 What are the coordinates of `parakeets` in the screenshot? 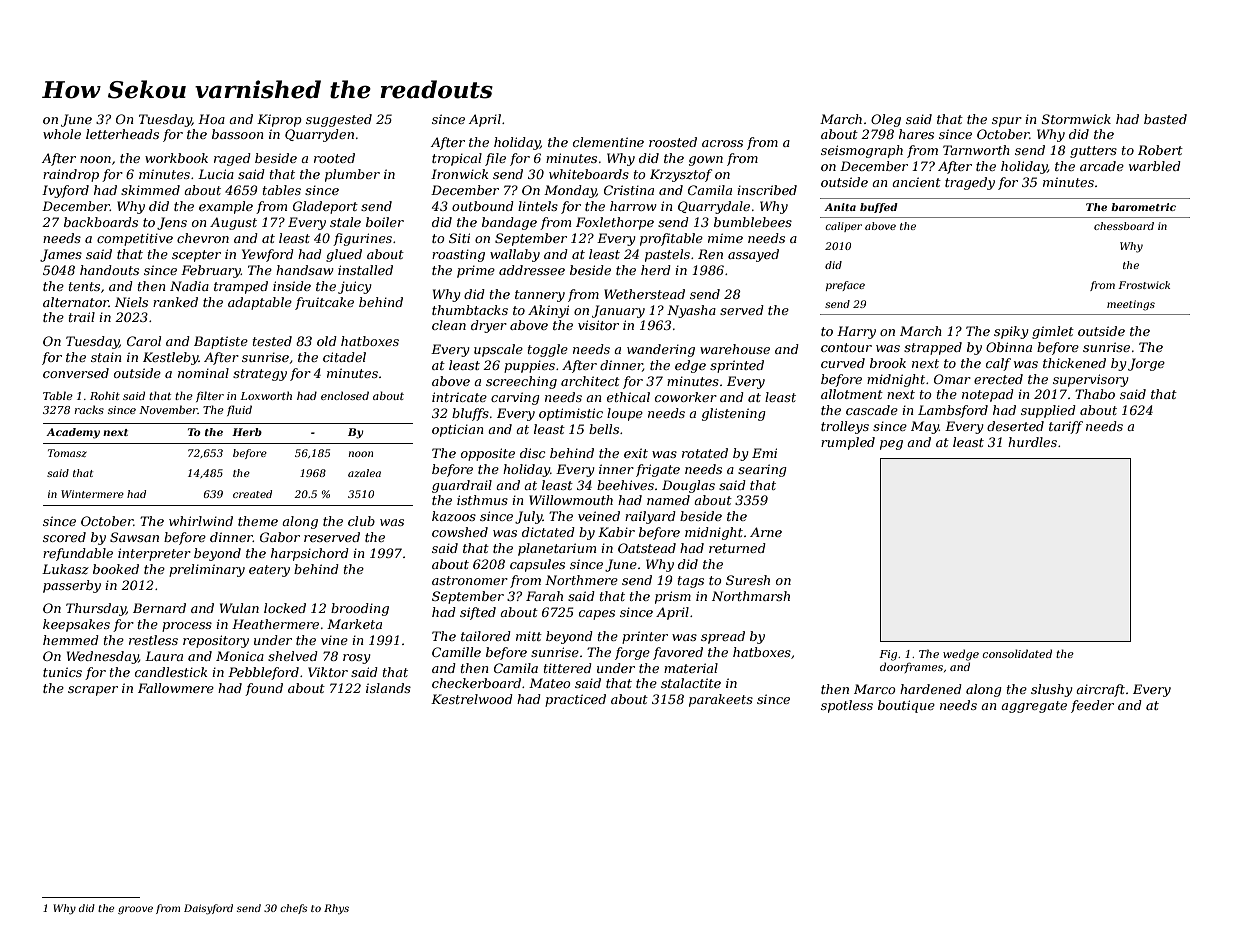 It's located at (721, 700).
